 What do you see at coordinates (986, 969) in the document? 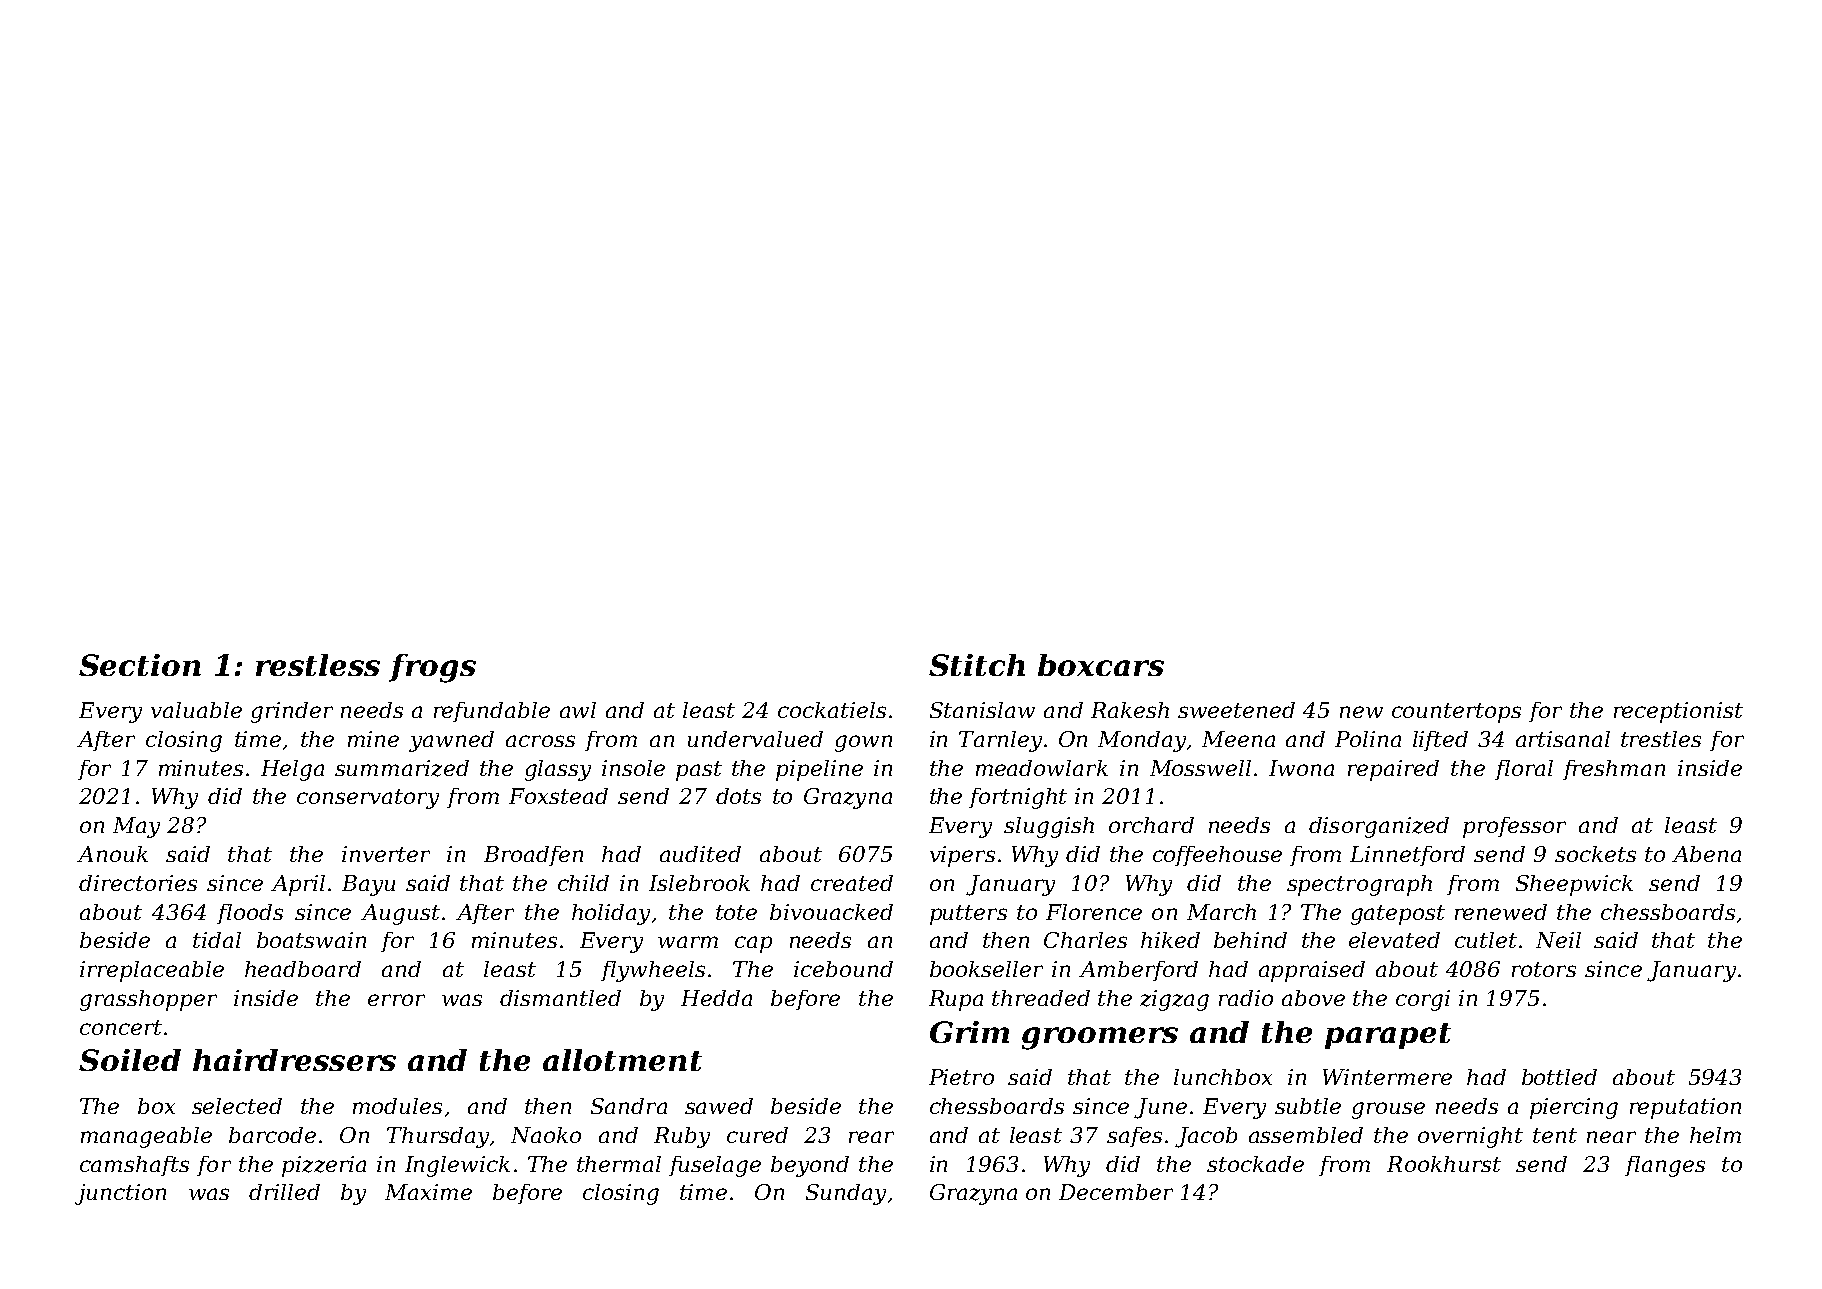
I see `bookseller` at bounding box center [986, 969].
